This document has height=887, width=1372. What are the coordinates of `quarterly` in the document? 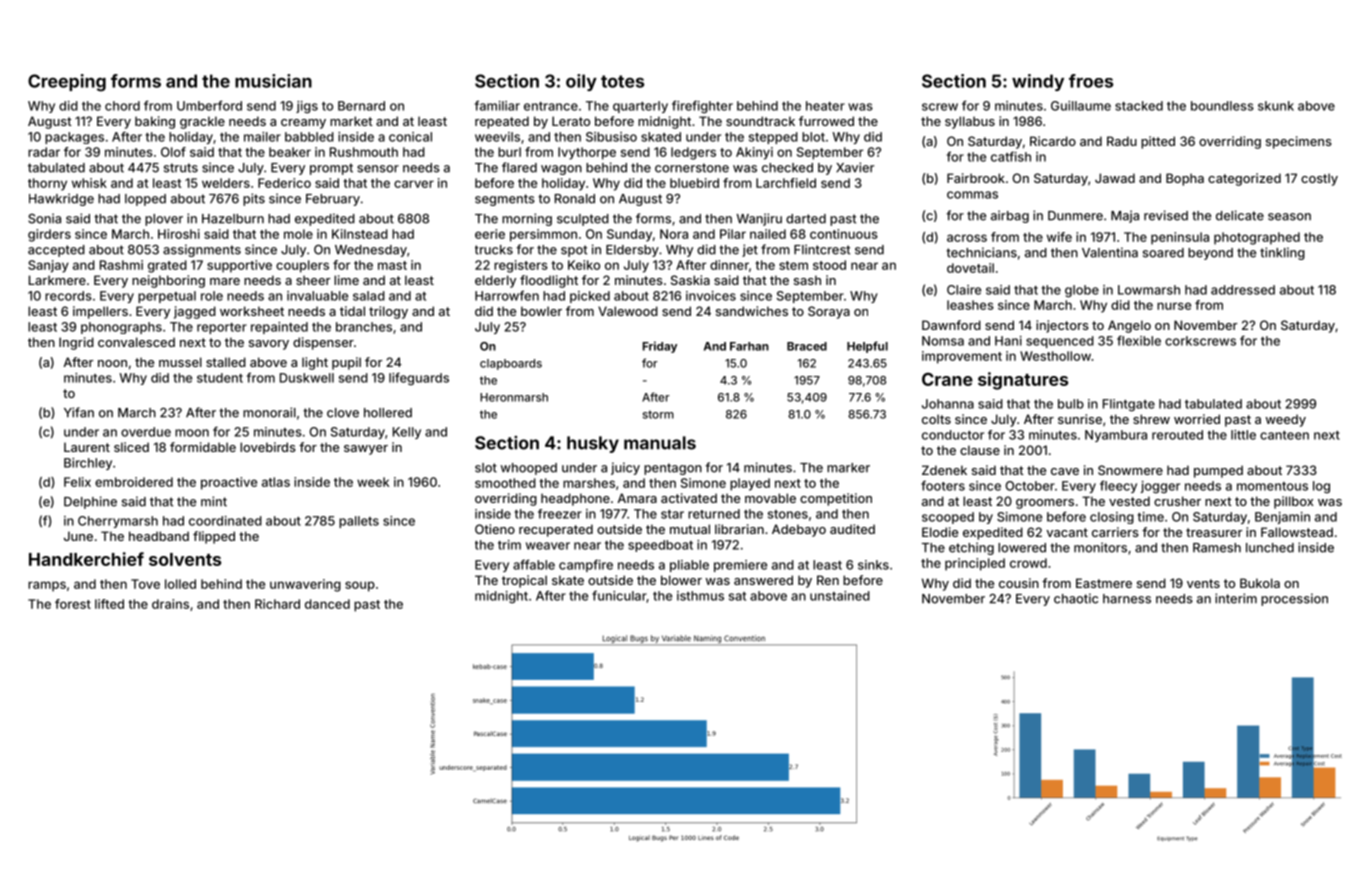 It's located at (640, 107).
